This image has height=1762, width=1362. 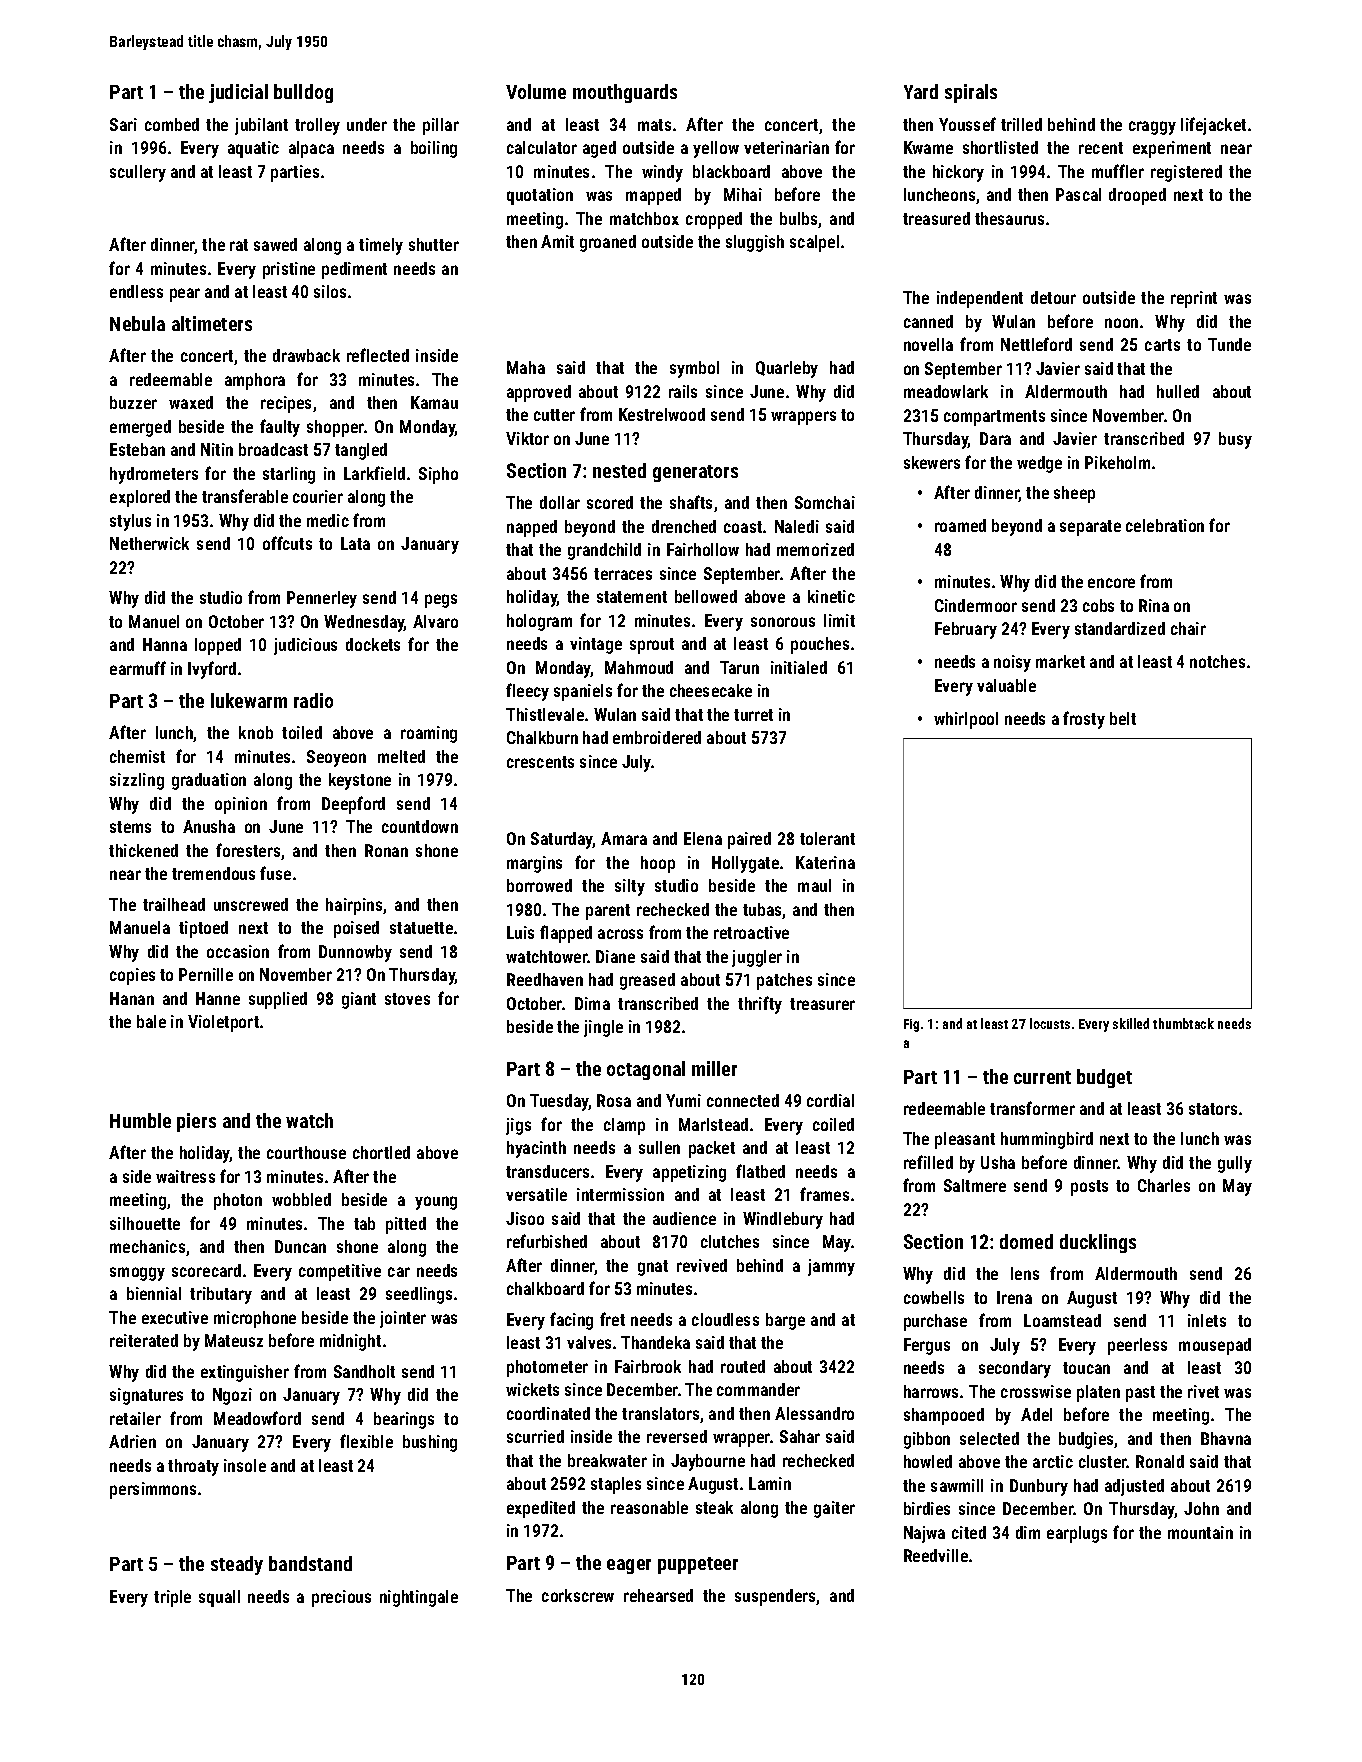 I want to click on hairpins, so click(x=354, y=906).
